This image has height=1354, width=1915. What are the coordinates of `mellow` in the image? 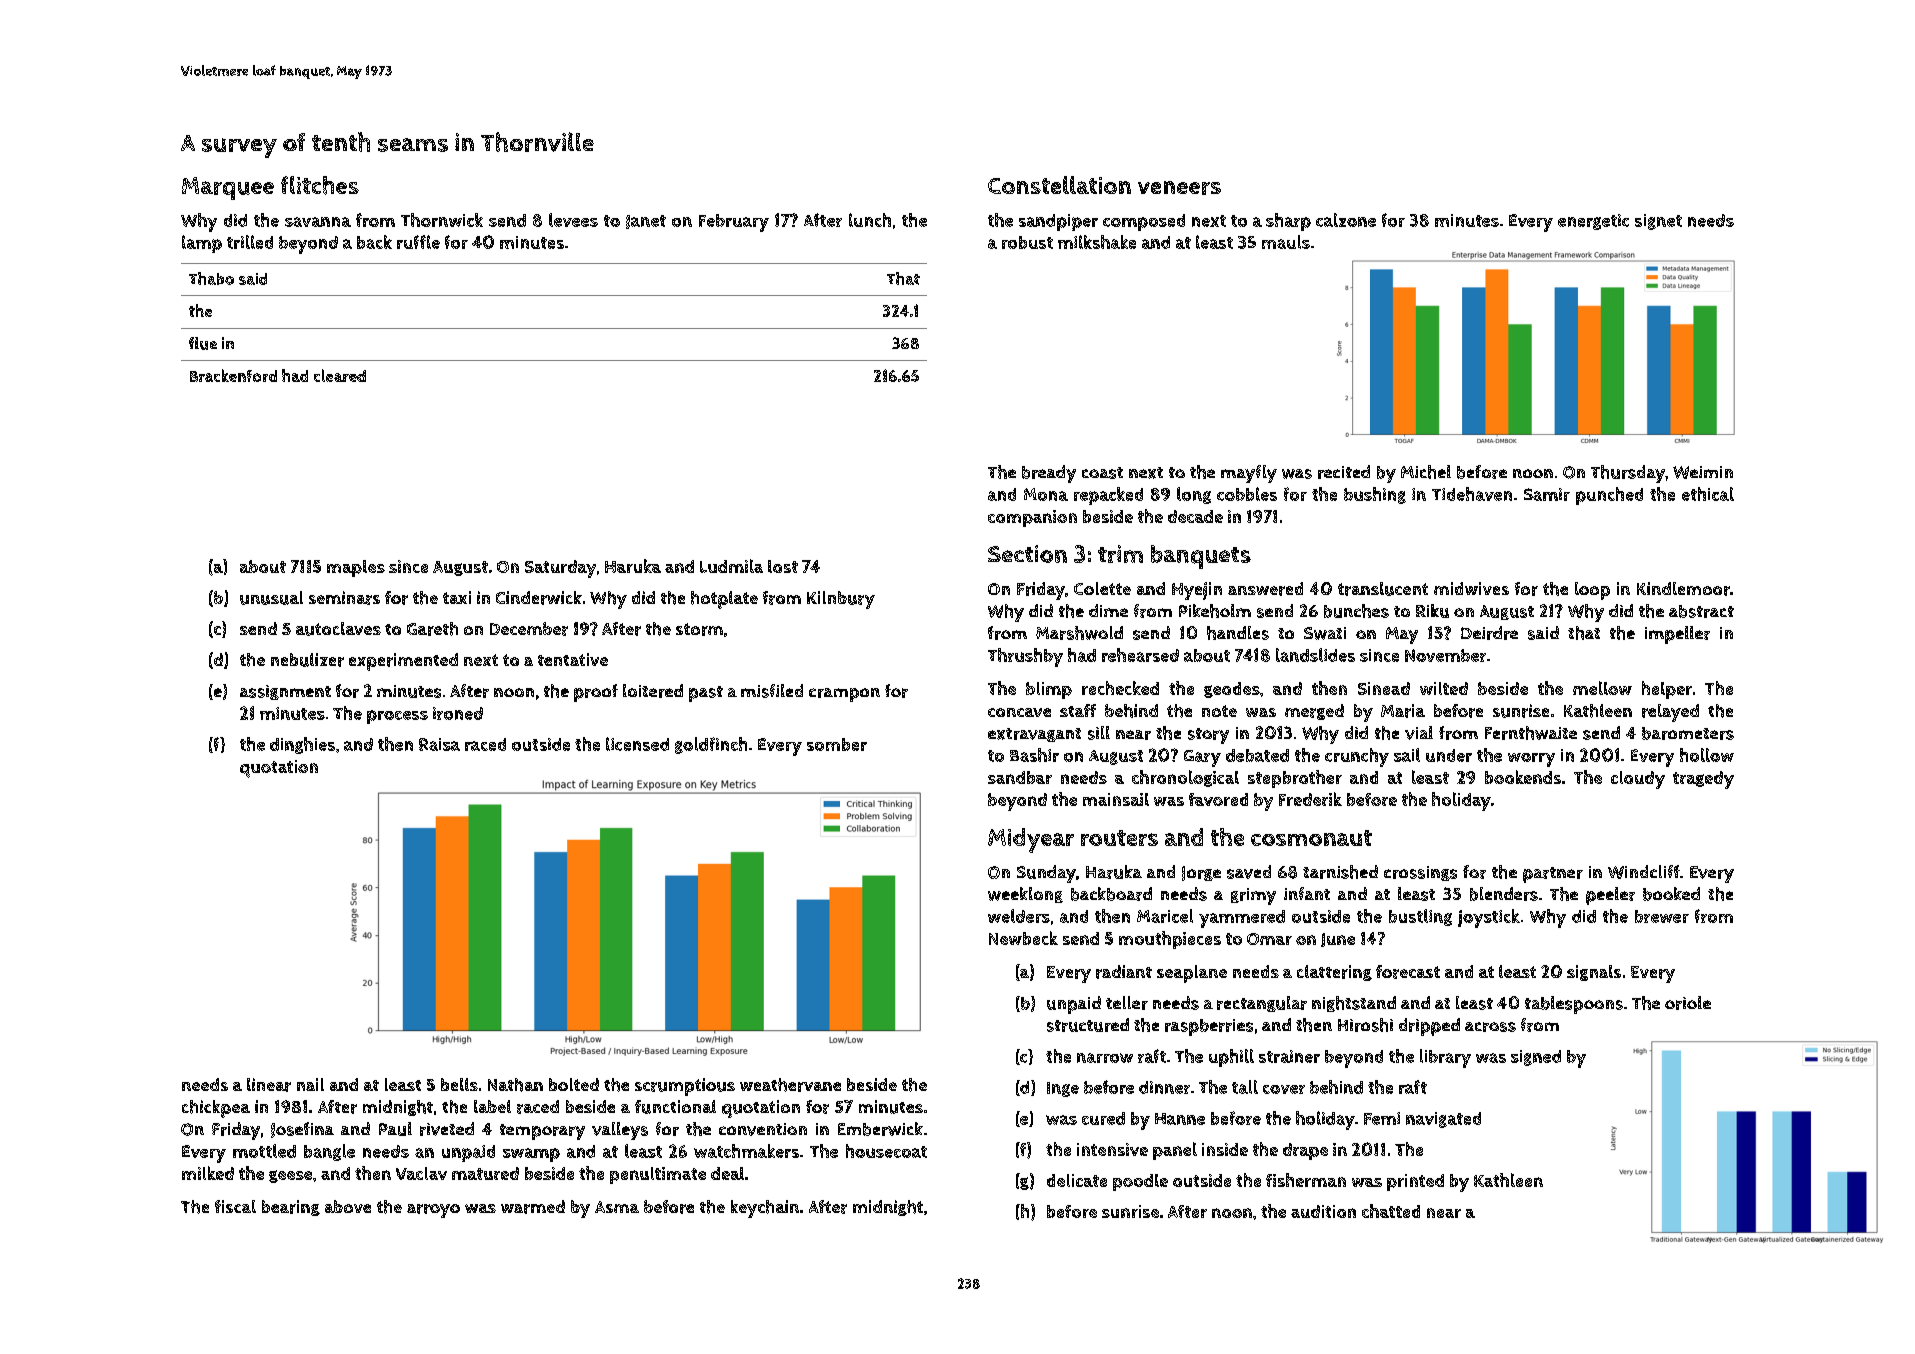 It's located at (1602, 688).
